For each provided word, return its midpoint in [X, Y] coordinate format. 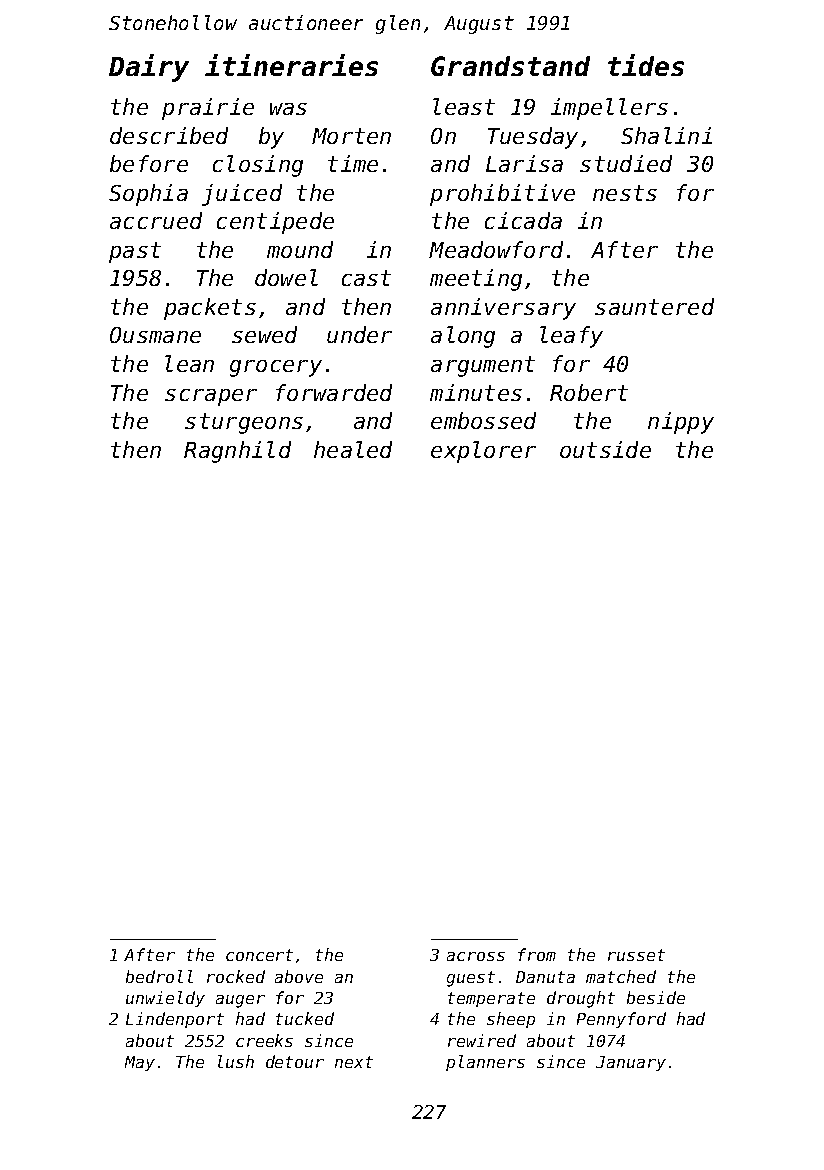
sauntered [654, 306]
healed [353, 449]
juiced [242, 195]
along [463, 337]
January [631, 1063]
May [140, 1063]
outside [605, 449]
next [354, 1062]
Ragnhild [237, 452]
